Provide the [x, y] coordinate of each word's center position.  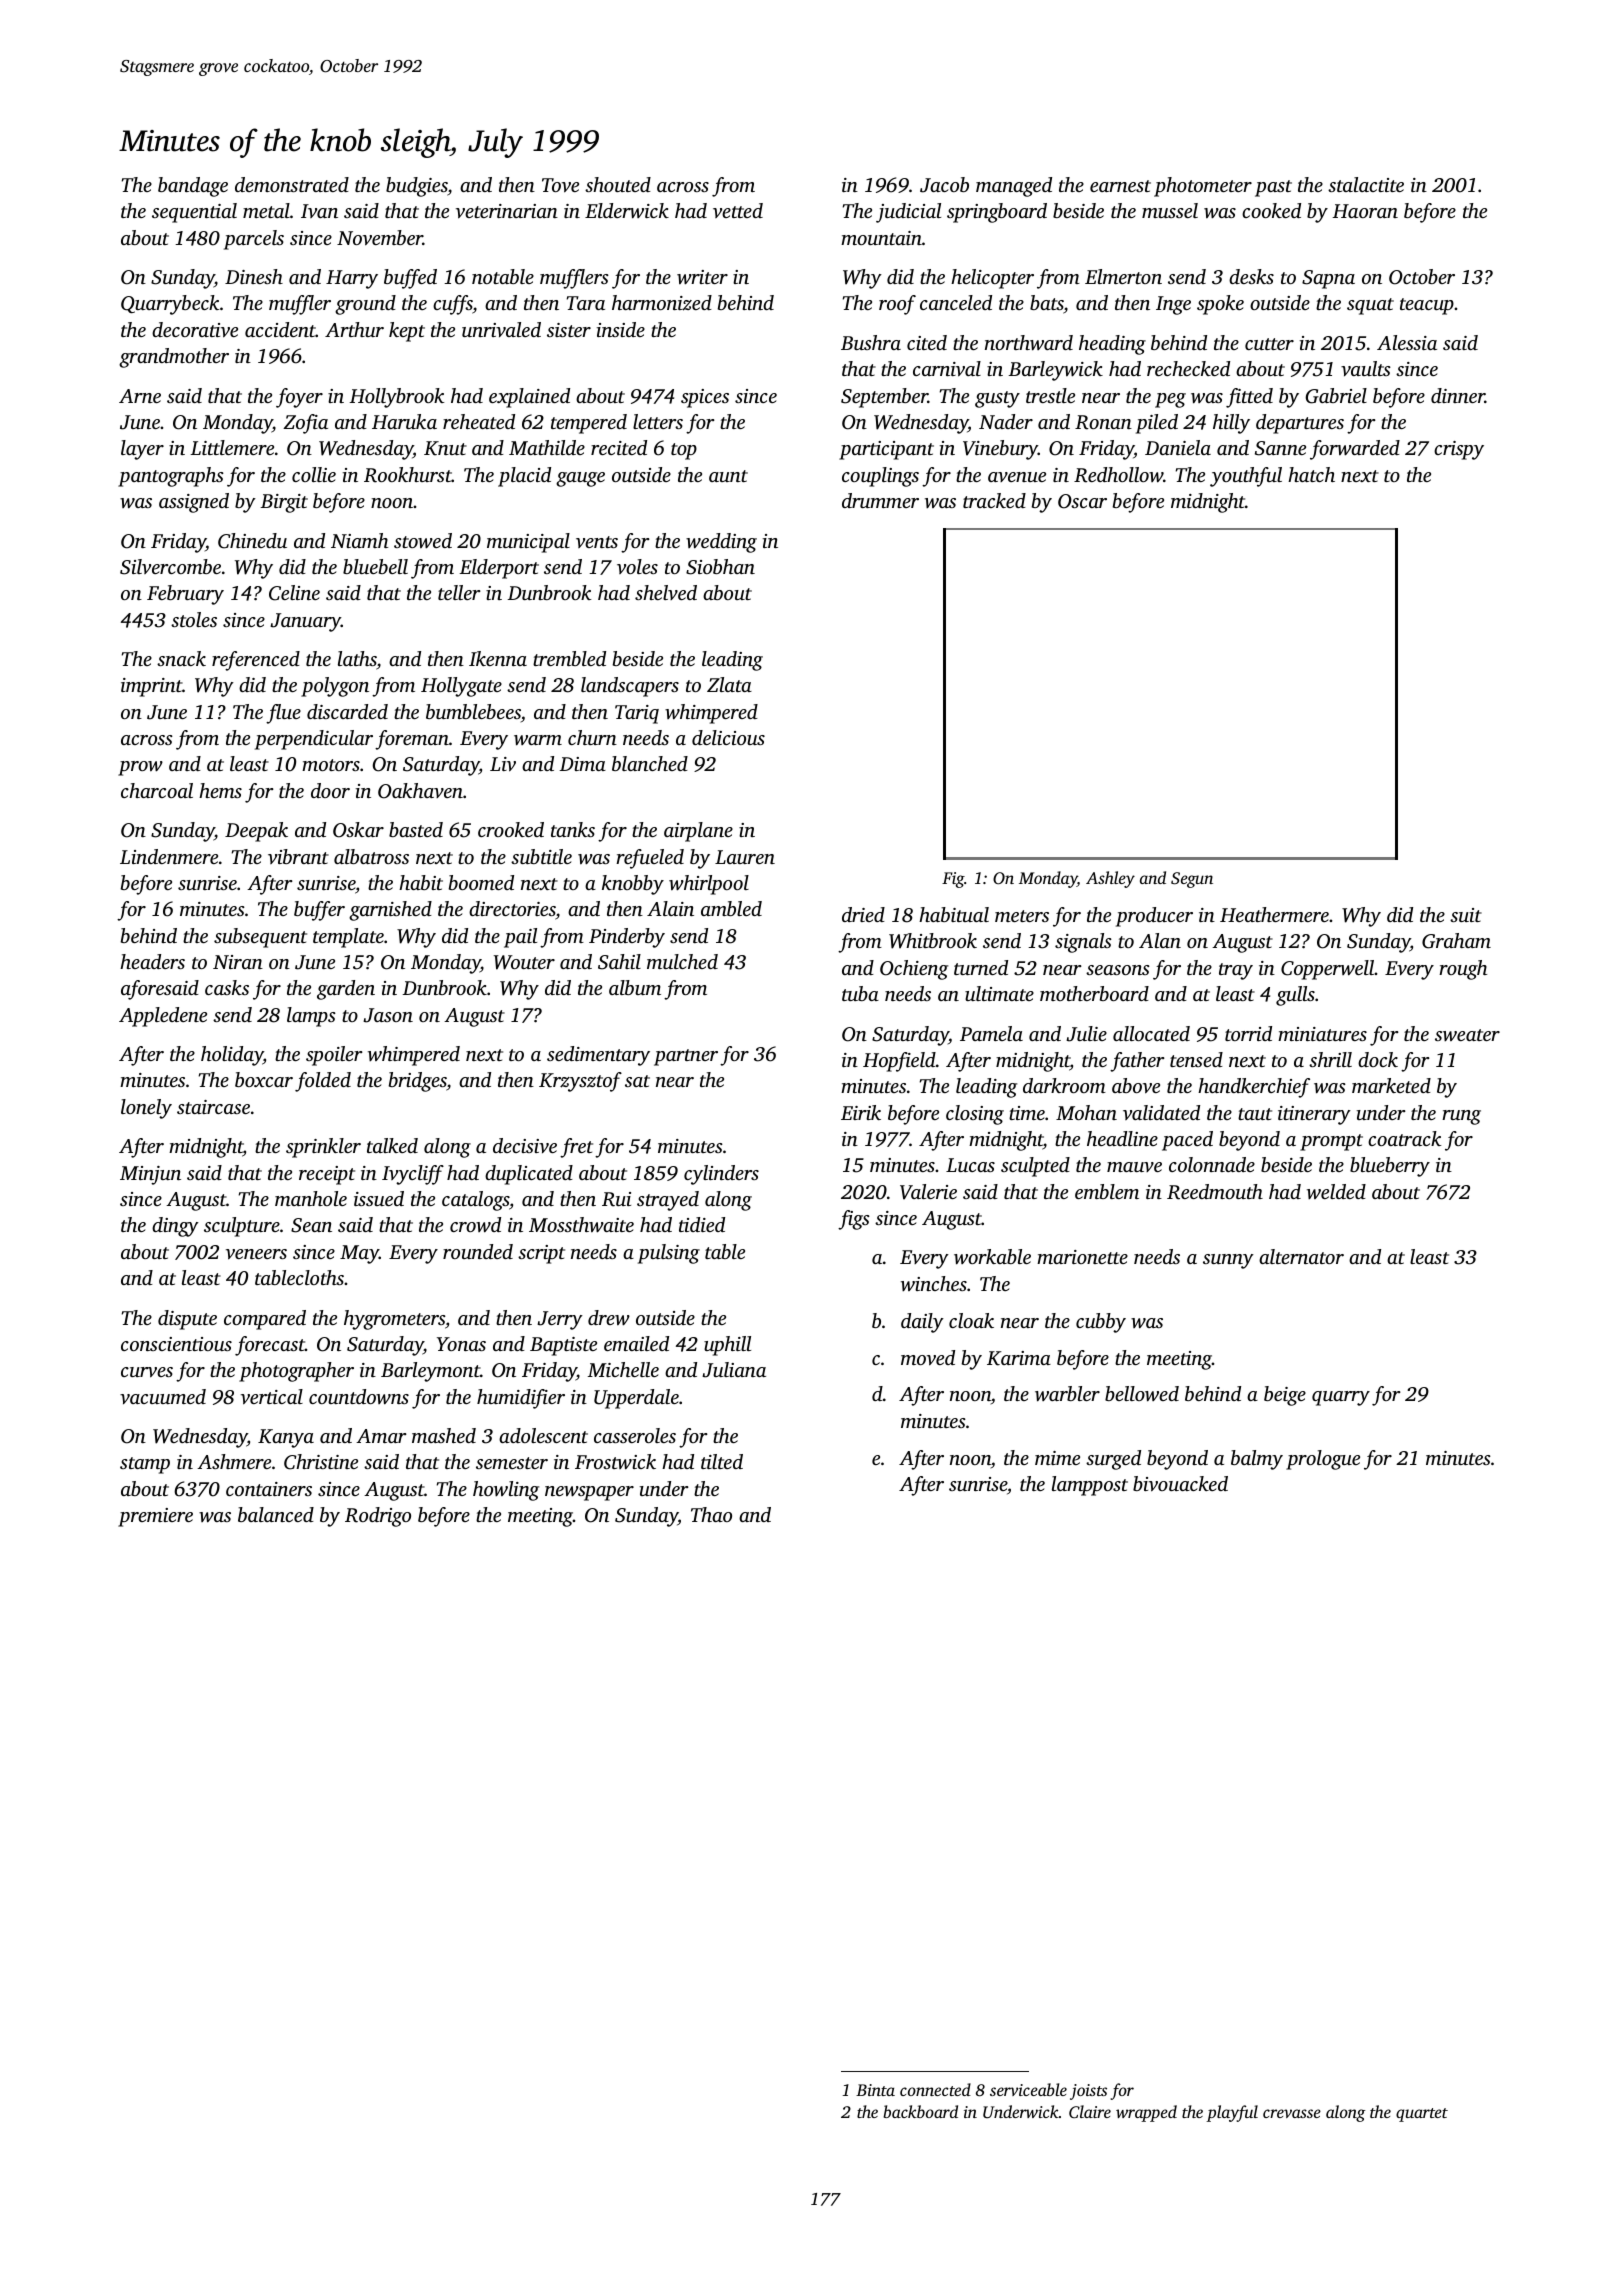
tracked [994, 500]
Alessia [1407, 342]
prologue [1323, 1460]
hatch [1311, 474]
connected [935, 2089]
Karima [1019, 1358]
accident [280, 329]
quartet [1422, 2115]
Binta [875, 2090]
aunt [728, 476]
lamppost [1090, 1486]
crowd [475, 1225]
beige [1285, 1396]
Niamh [359, 540]
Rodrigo [378, 1517]
